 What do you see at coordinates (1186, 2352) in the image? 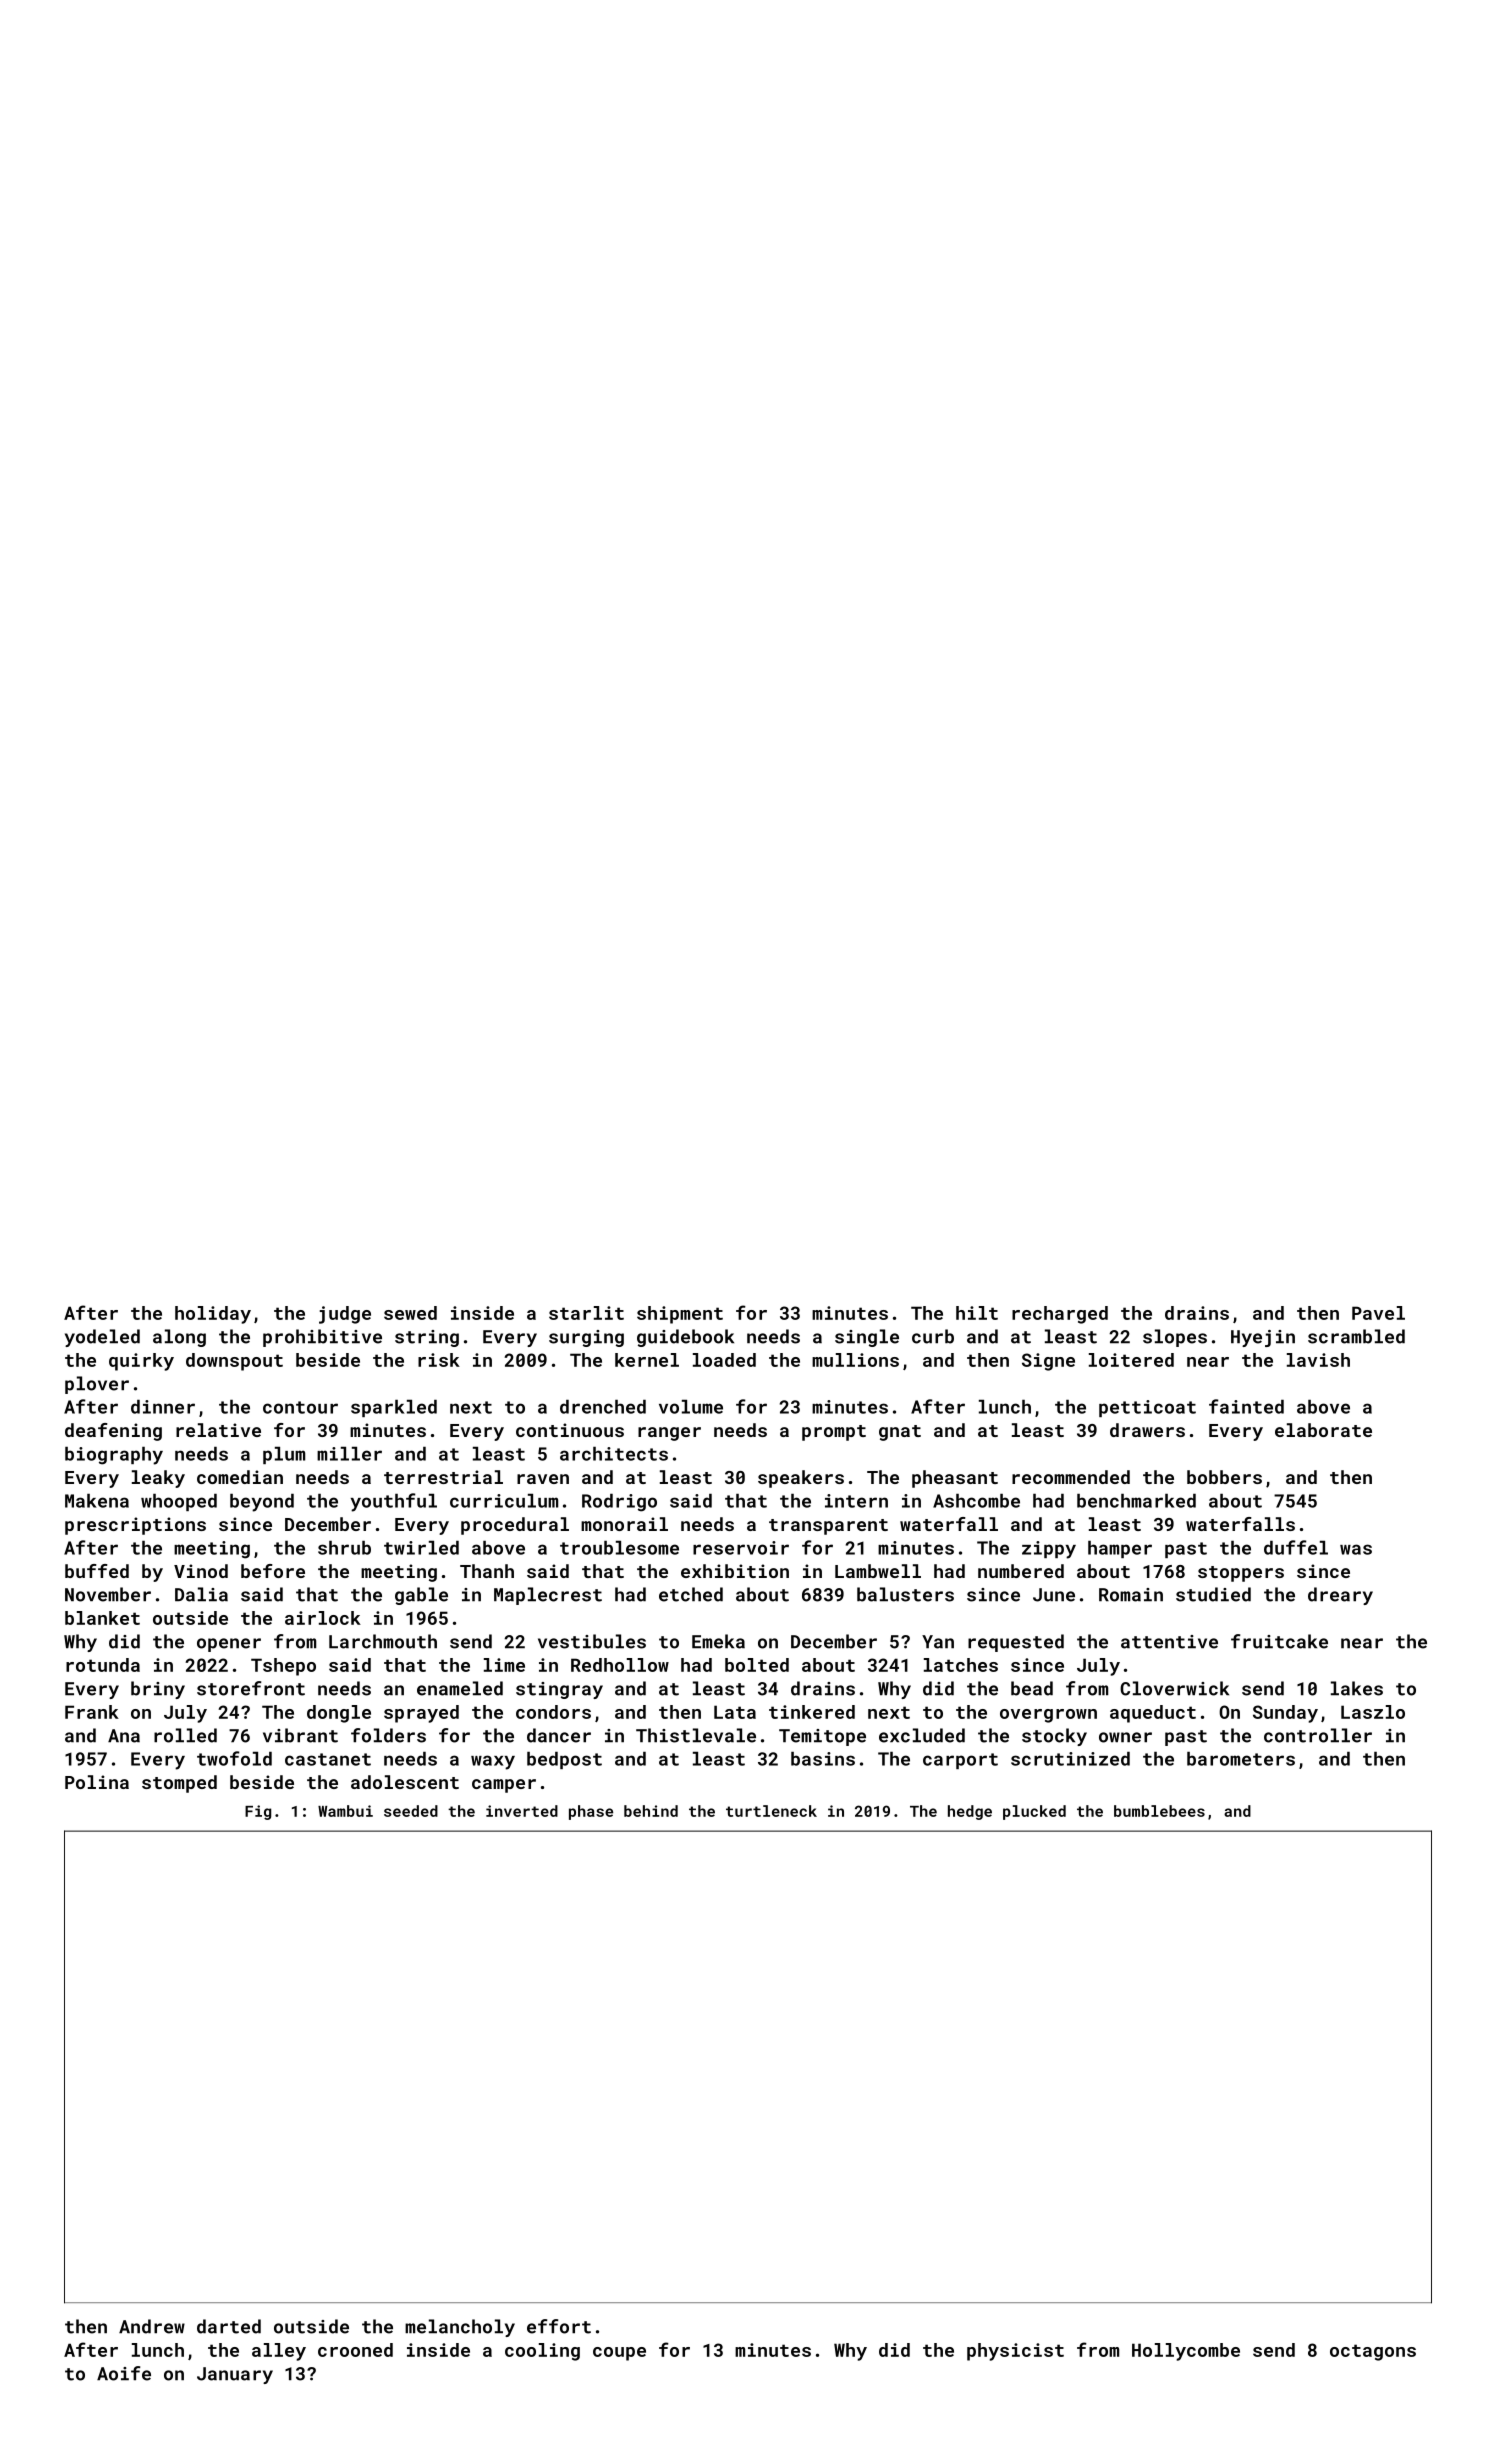
I see `Hollycombe` at bounding box center [1186, 2352].
